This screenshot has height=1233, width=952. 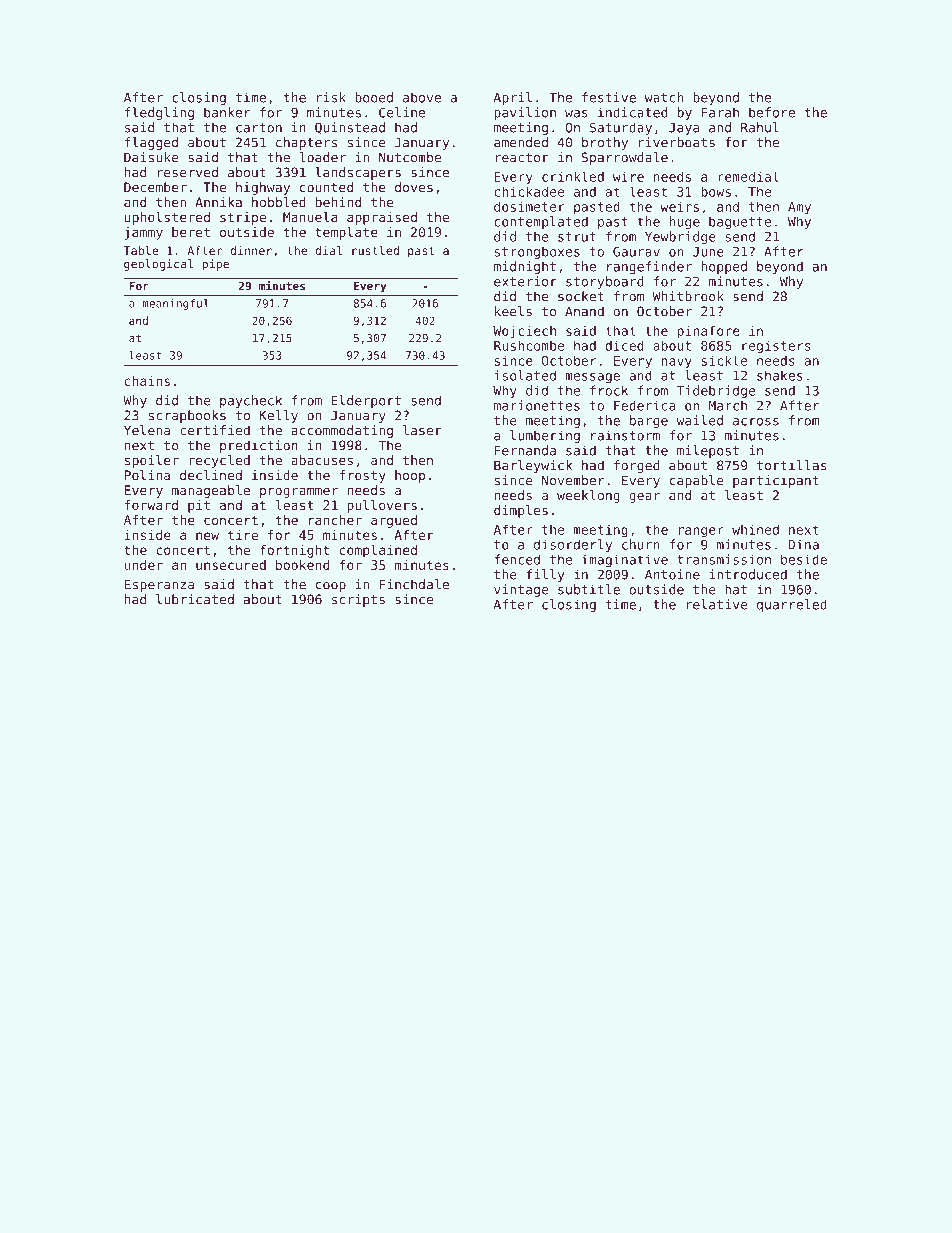 What do you see at coordinates (382, 218) in the screenshot?
I see `appraised` at bounding box center [382, 218].
